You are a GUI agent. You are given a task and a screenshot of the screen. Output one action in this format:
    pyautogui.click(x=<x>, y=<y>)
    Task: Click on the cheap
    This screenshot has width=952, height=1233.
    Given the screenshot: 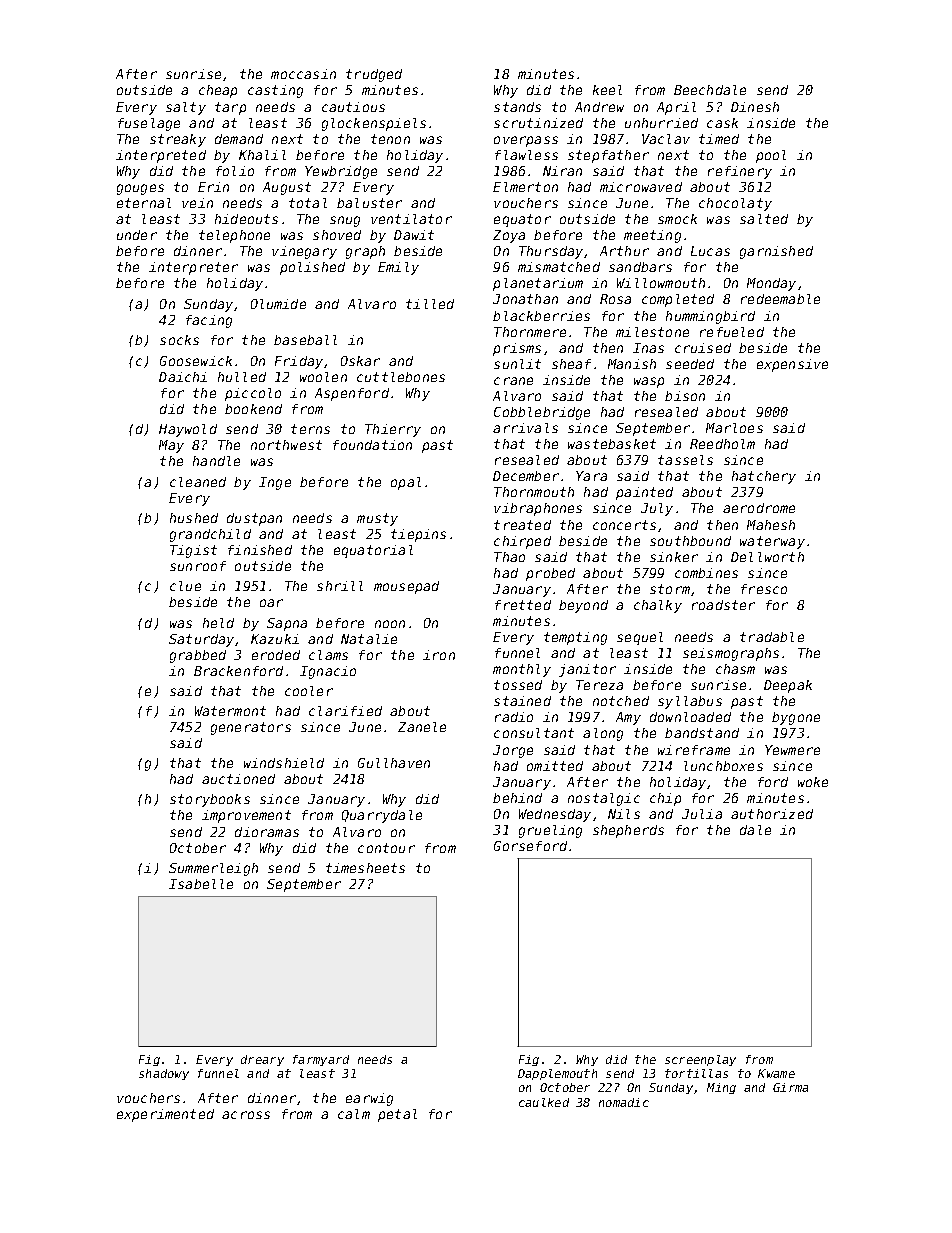 What is the action you would take?
    pyautogui.click(x=218, y=91)
